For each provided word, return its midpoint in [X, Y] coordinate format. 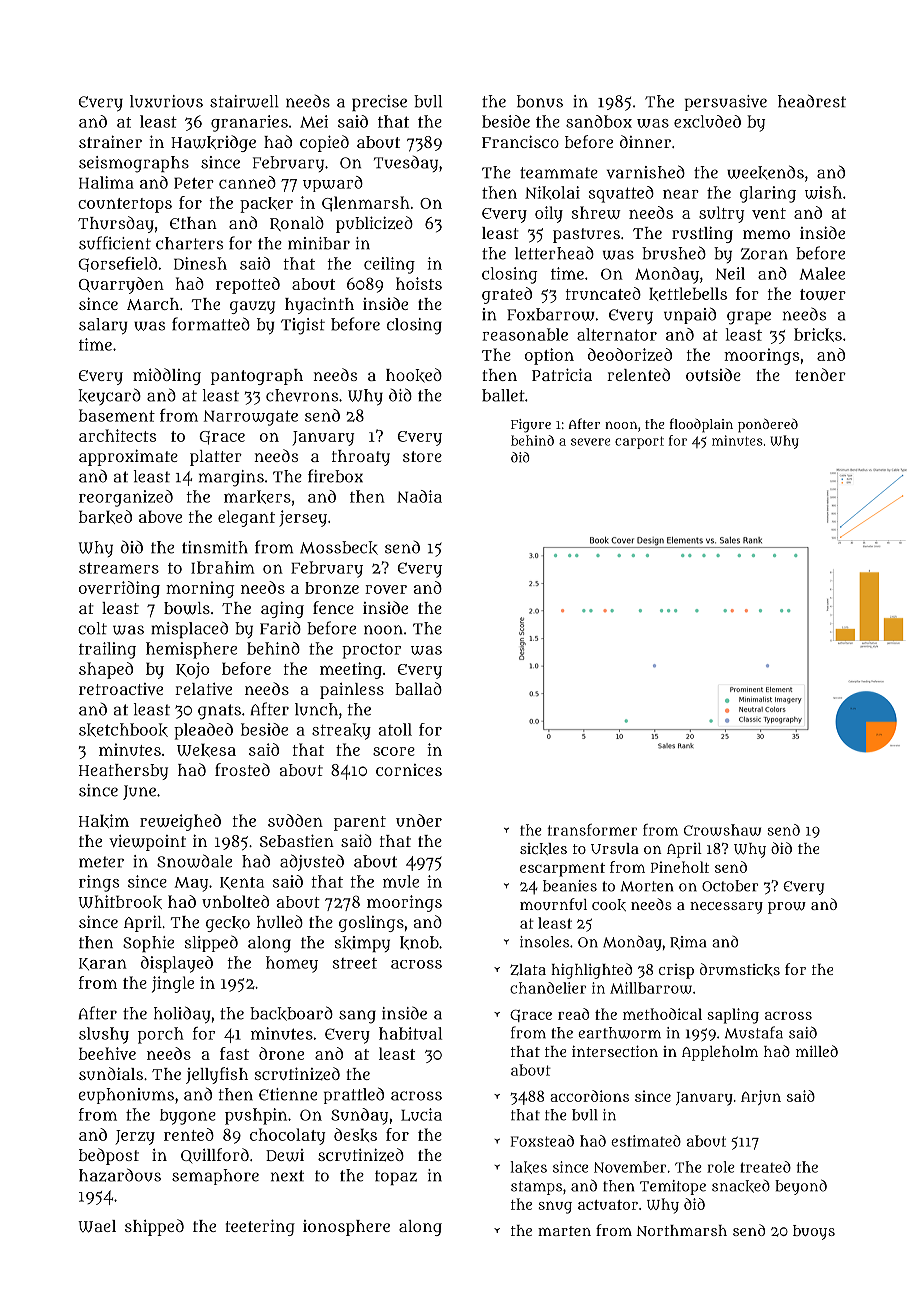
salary [103, 326]
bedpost [109, 1156]
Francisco [520, 141]
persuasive [726, 103]
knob [419, 943]
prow [787, 908]
